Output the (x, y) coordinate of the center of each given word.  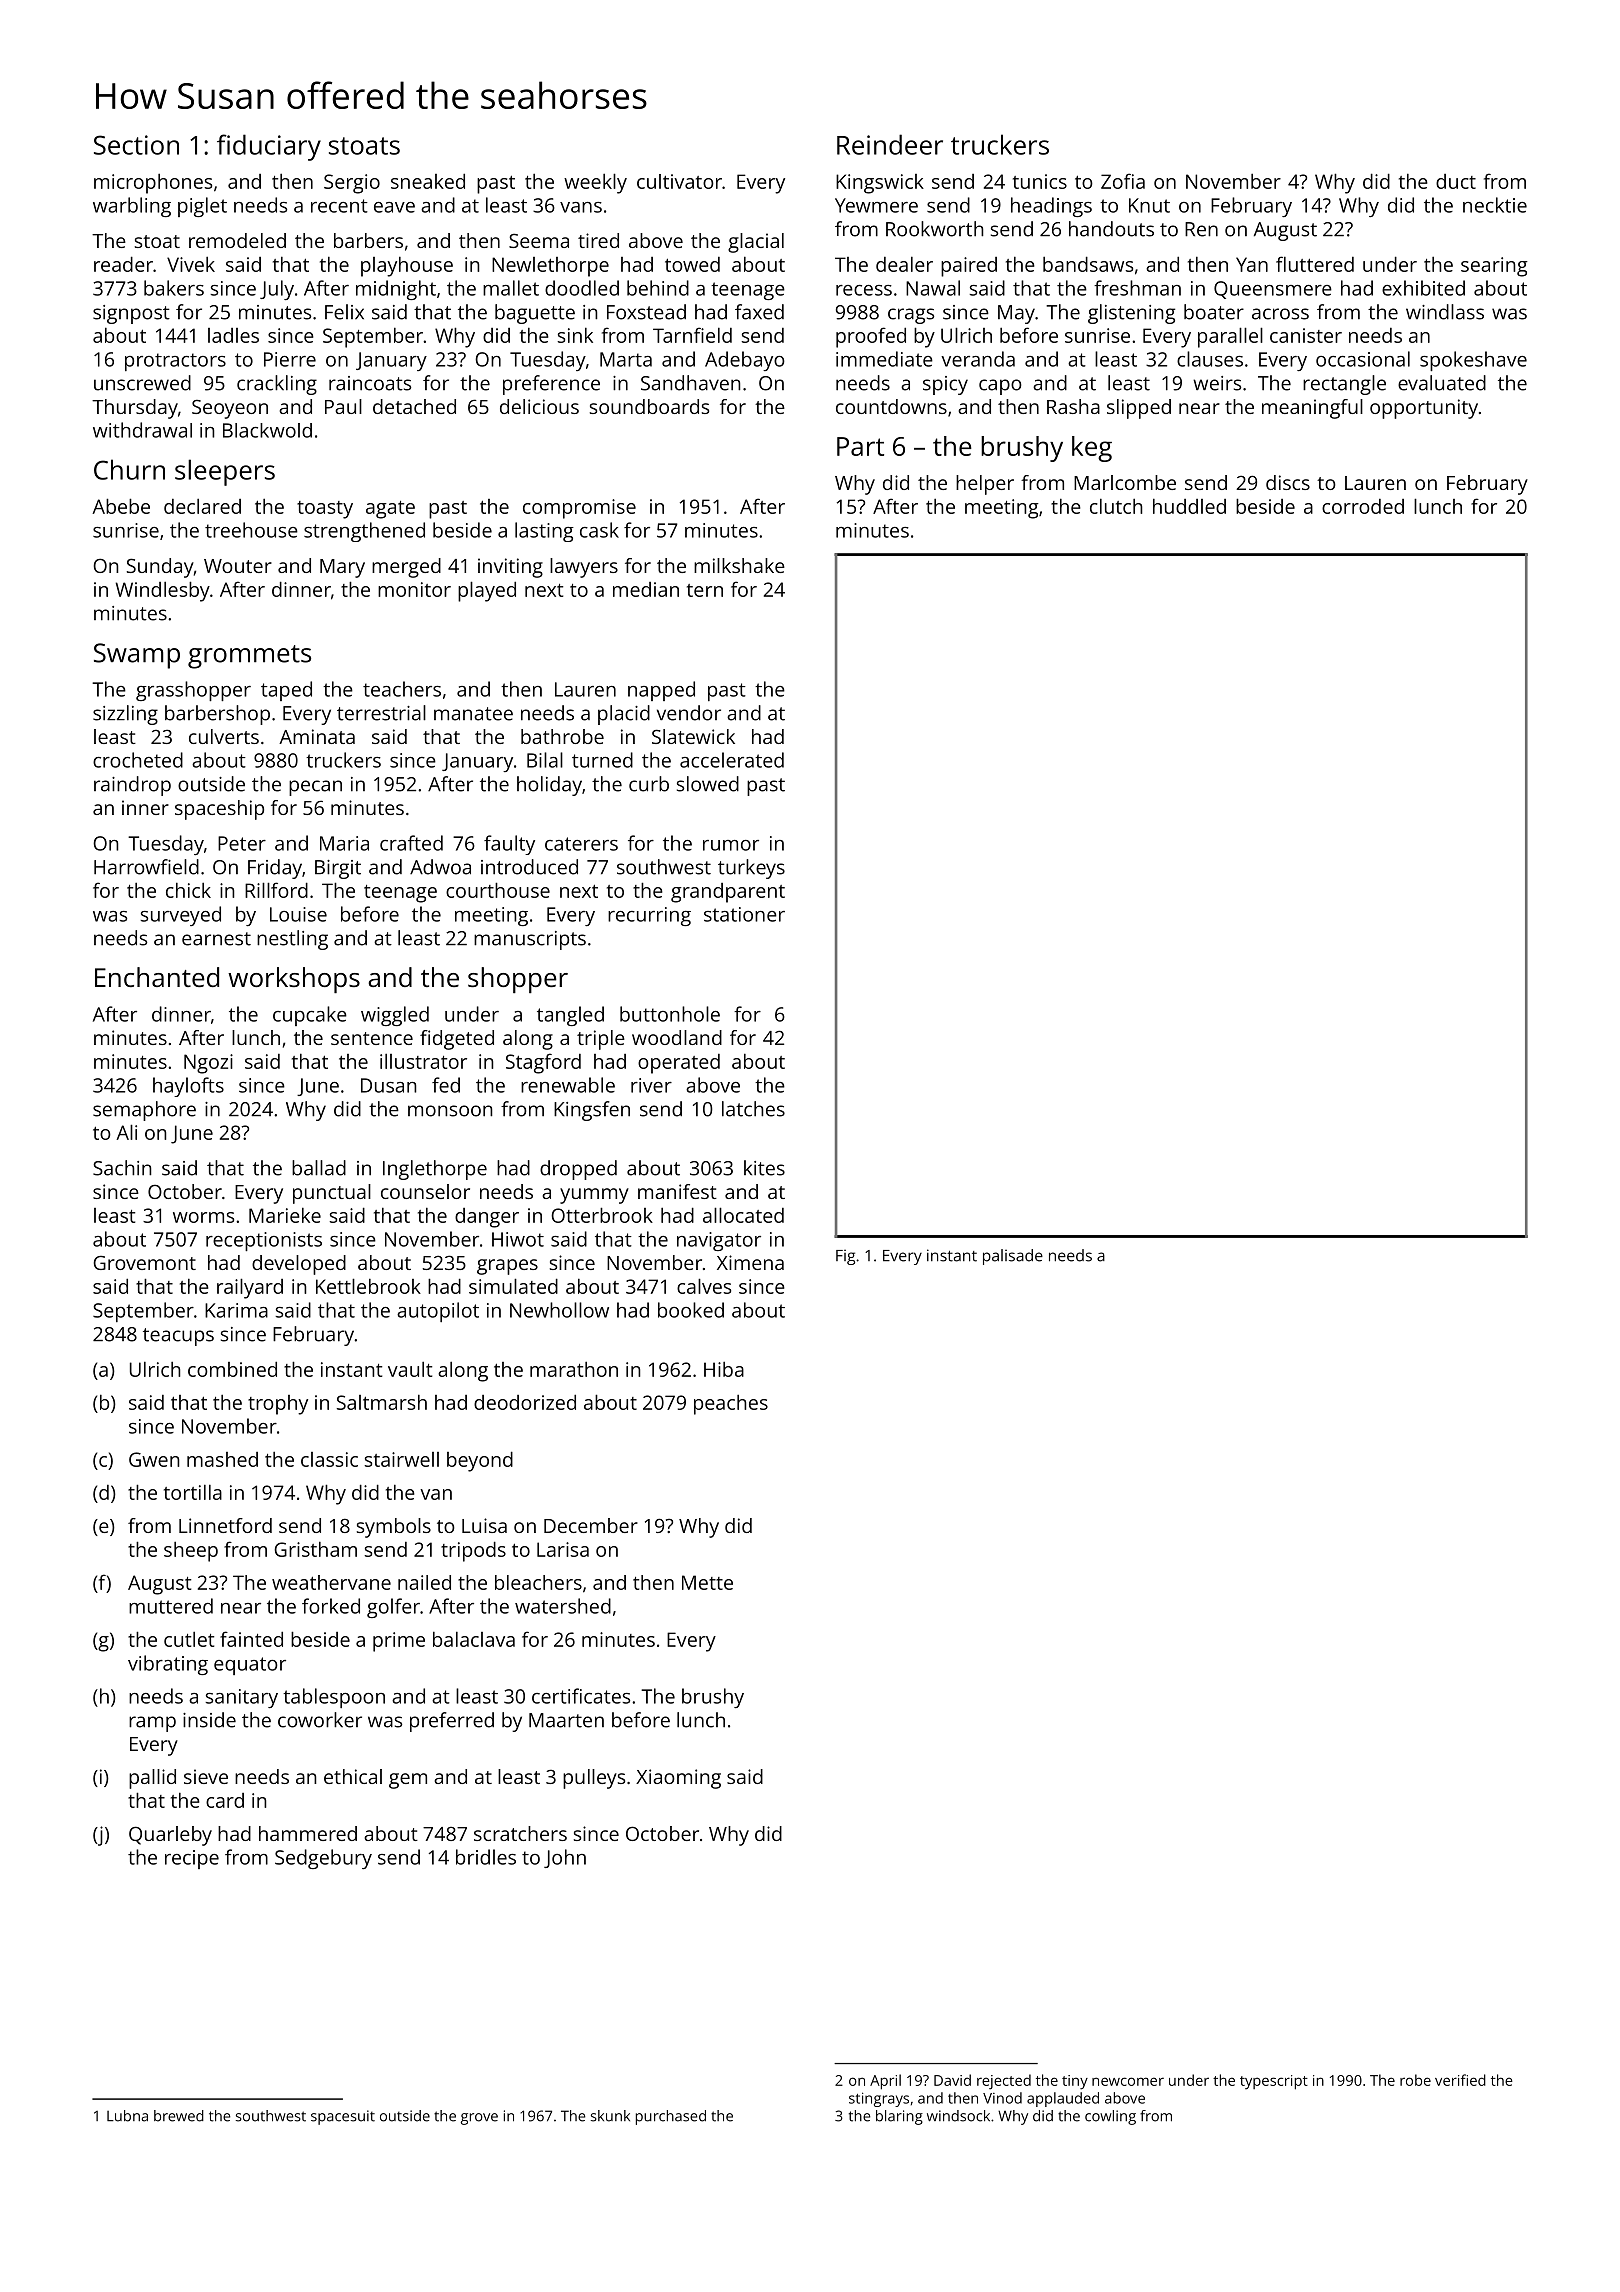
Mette (707, 1582)
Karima (236, 1310)
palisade (1013, 1257)
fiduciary (269, 147)
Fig (845, 1257)
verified (1460, 2080)
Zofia (1123, 181)
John (565, 1858)
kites (764, 1168)
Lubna (127, 2116)
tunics (1040, 181)
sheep (191, 1551)
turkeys (751, 869)
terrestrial (381, 713)
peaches (731, 1404)
